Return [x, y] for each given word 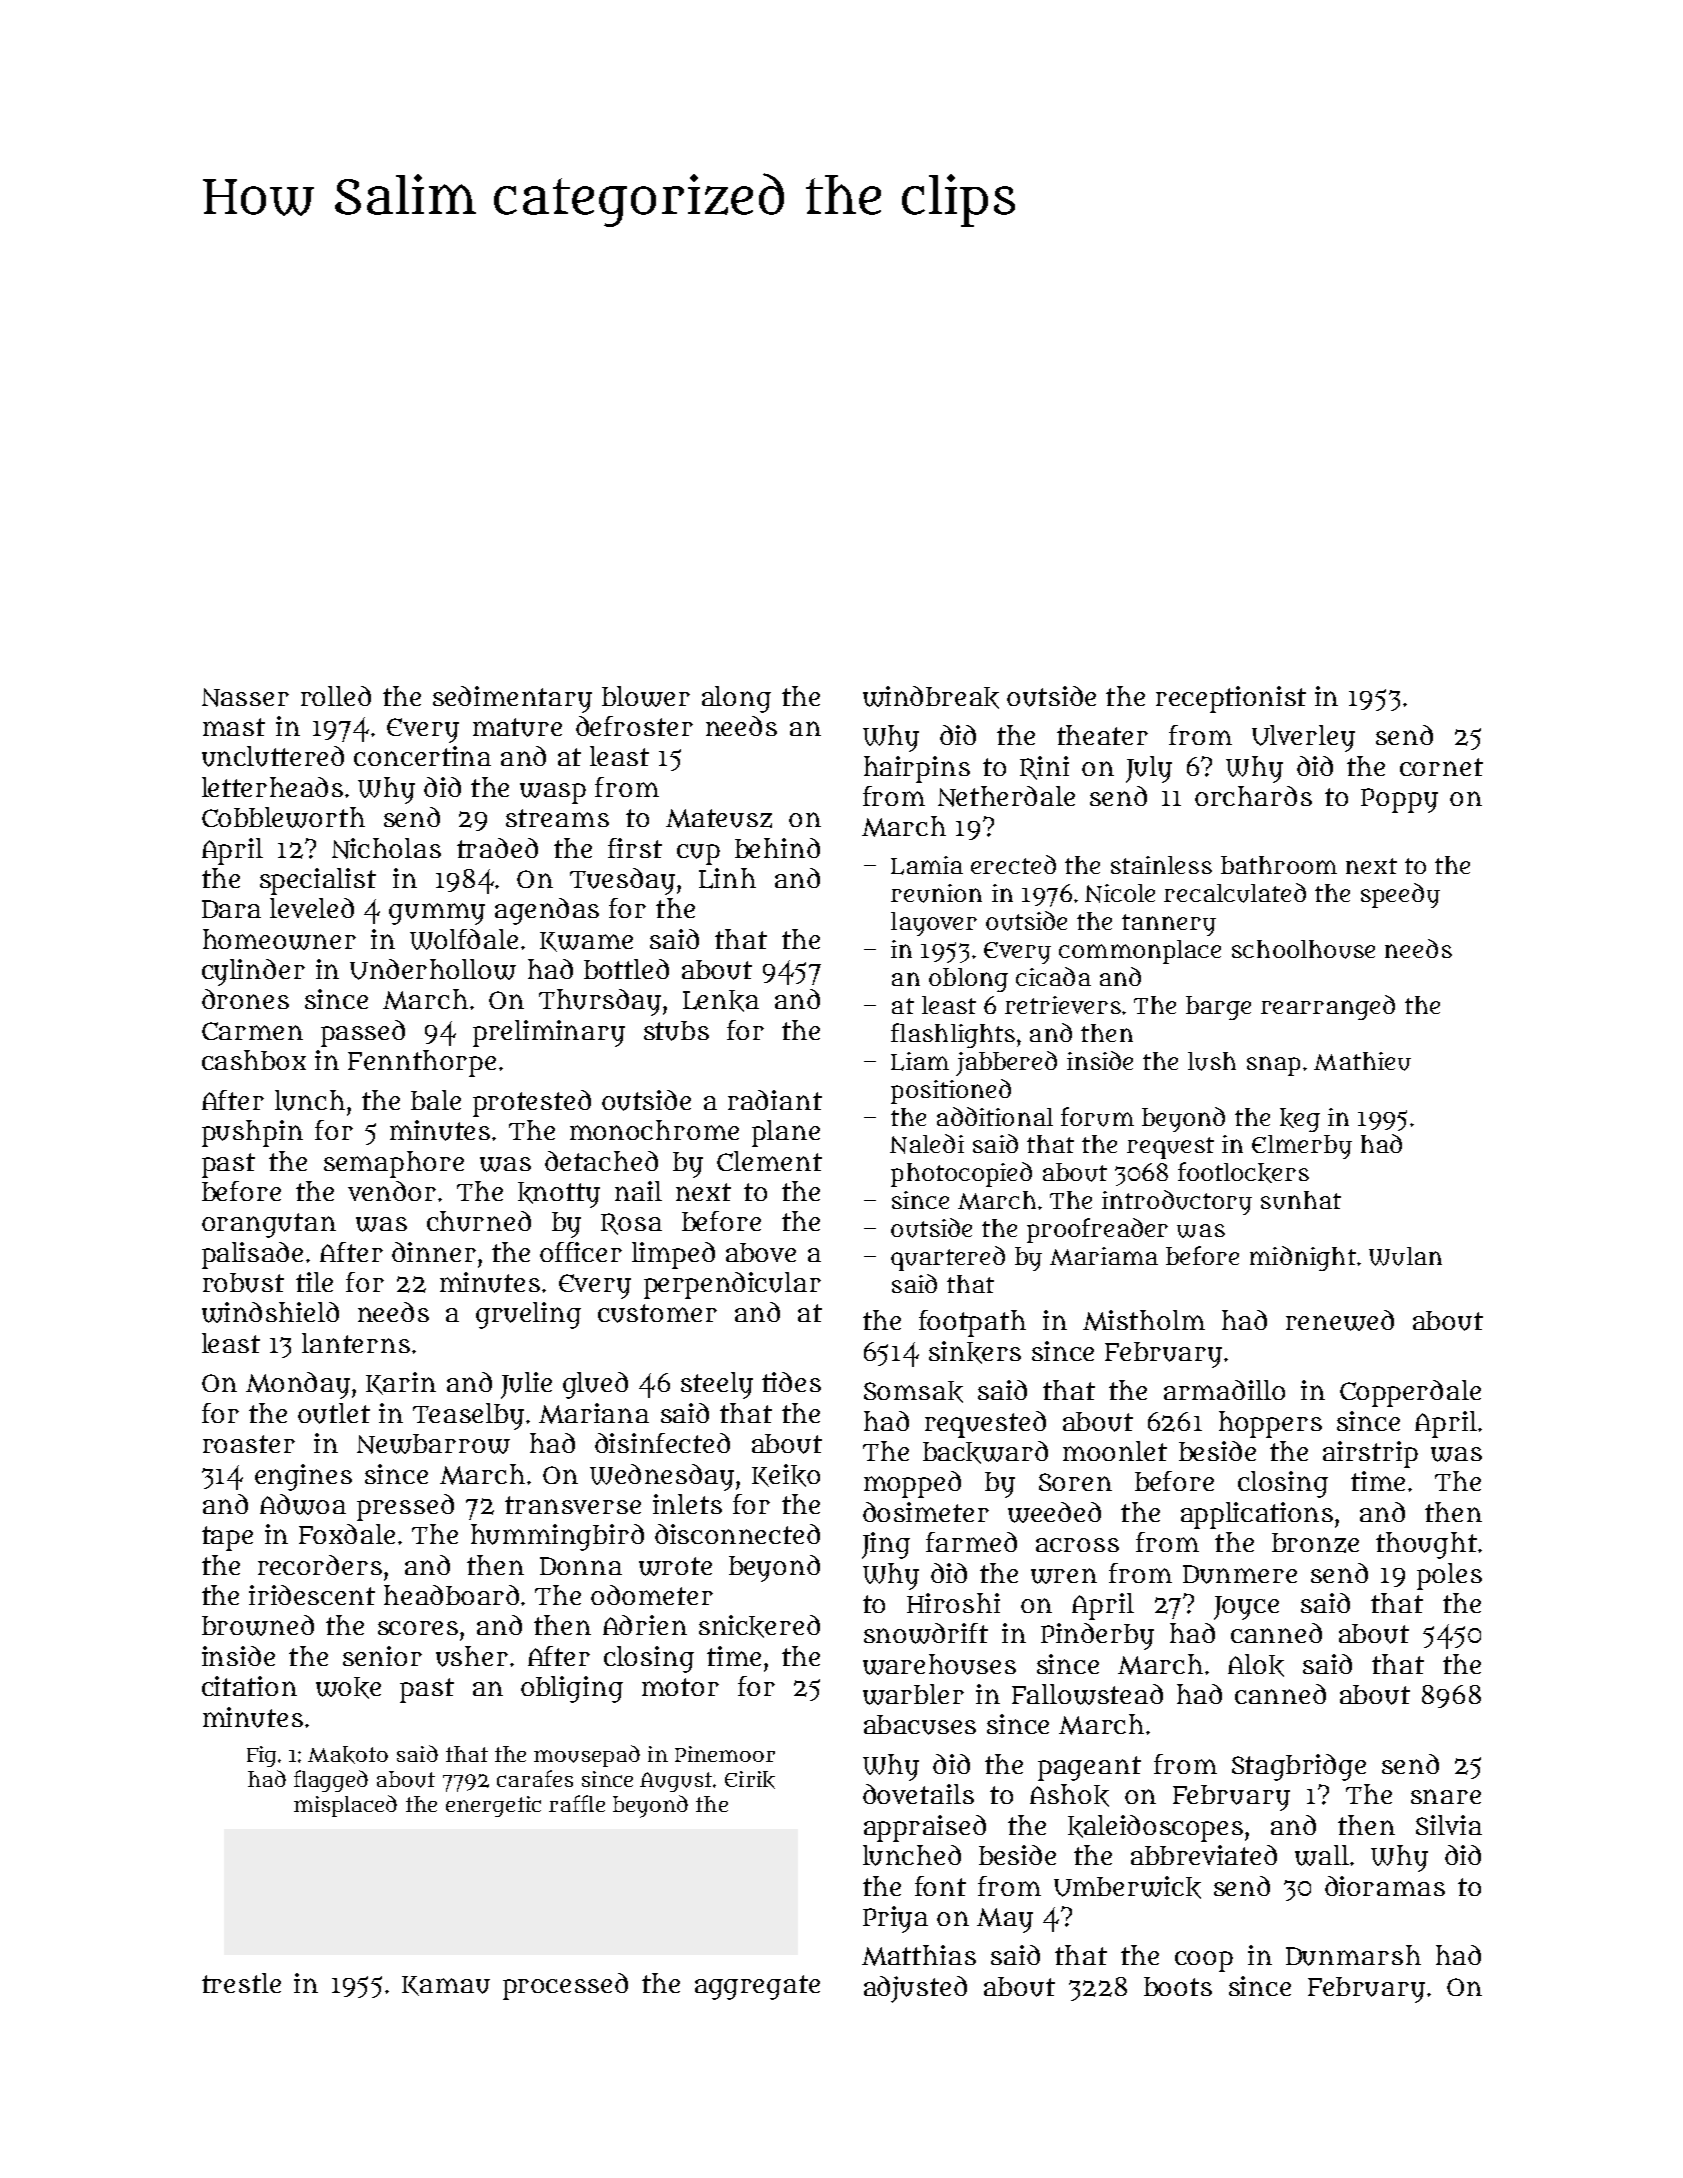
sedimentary [512, 699]
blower [646, 696]
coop [1204, 1961]
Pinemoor [725, 1754]
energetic [493, 1806]
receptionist [1231, 699]
